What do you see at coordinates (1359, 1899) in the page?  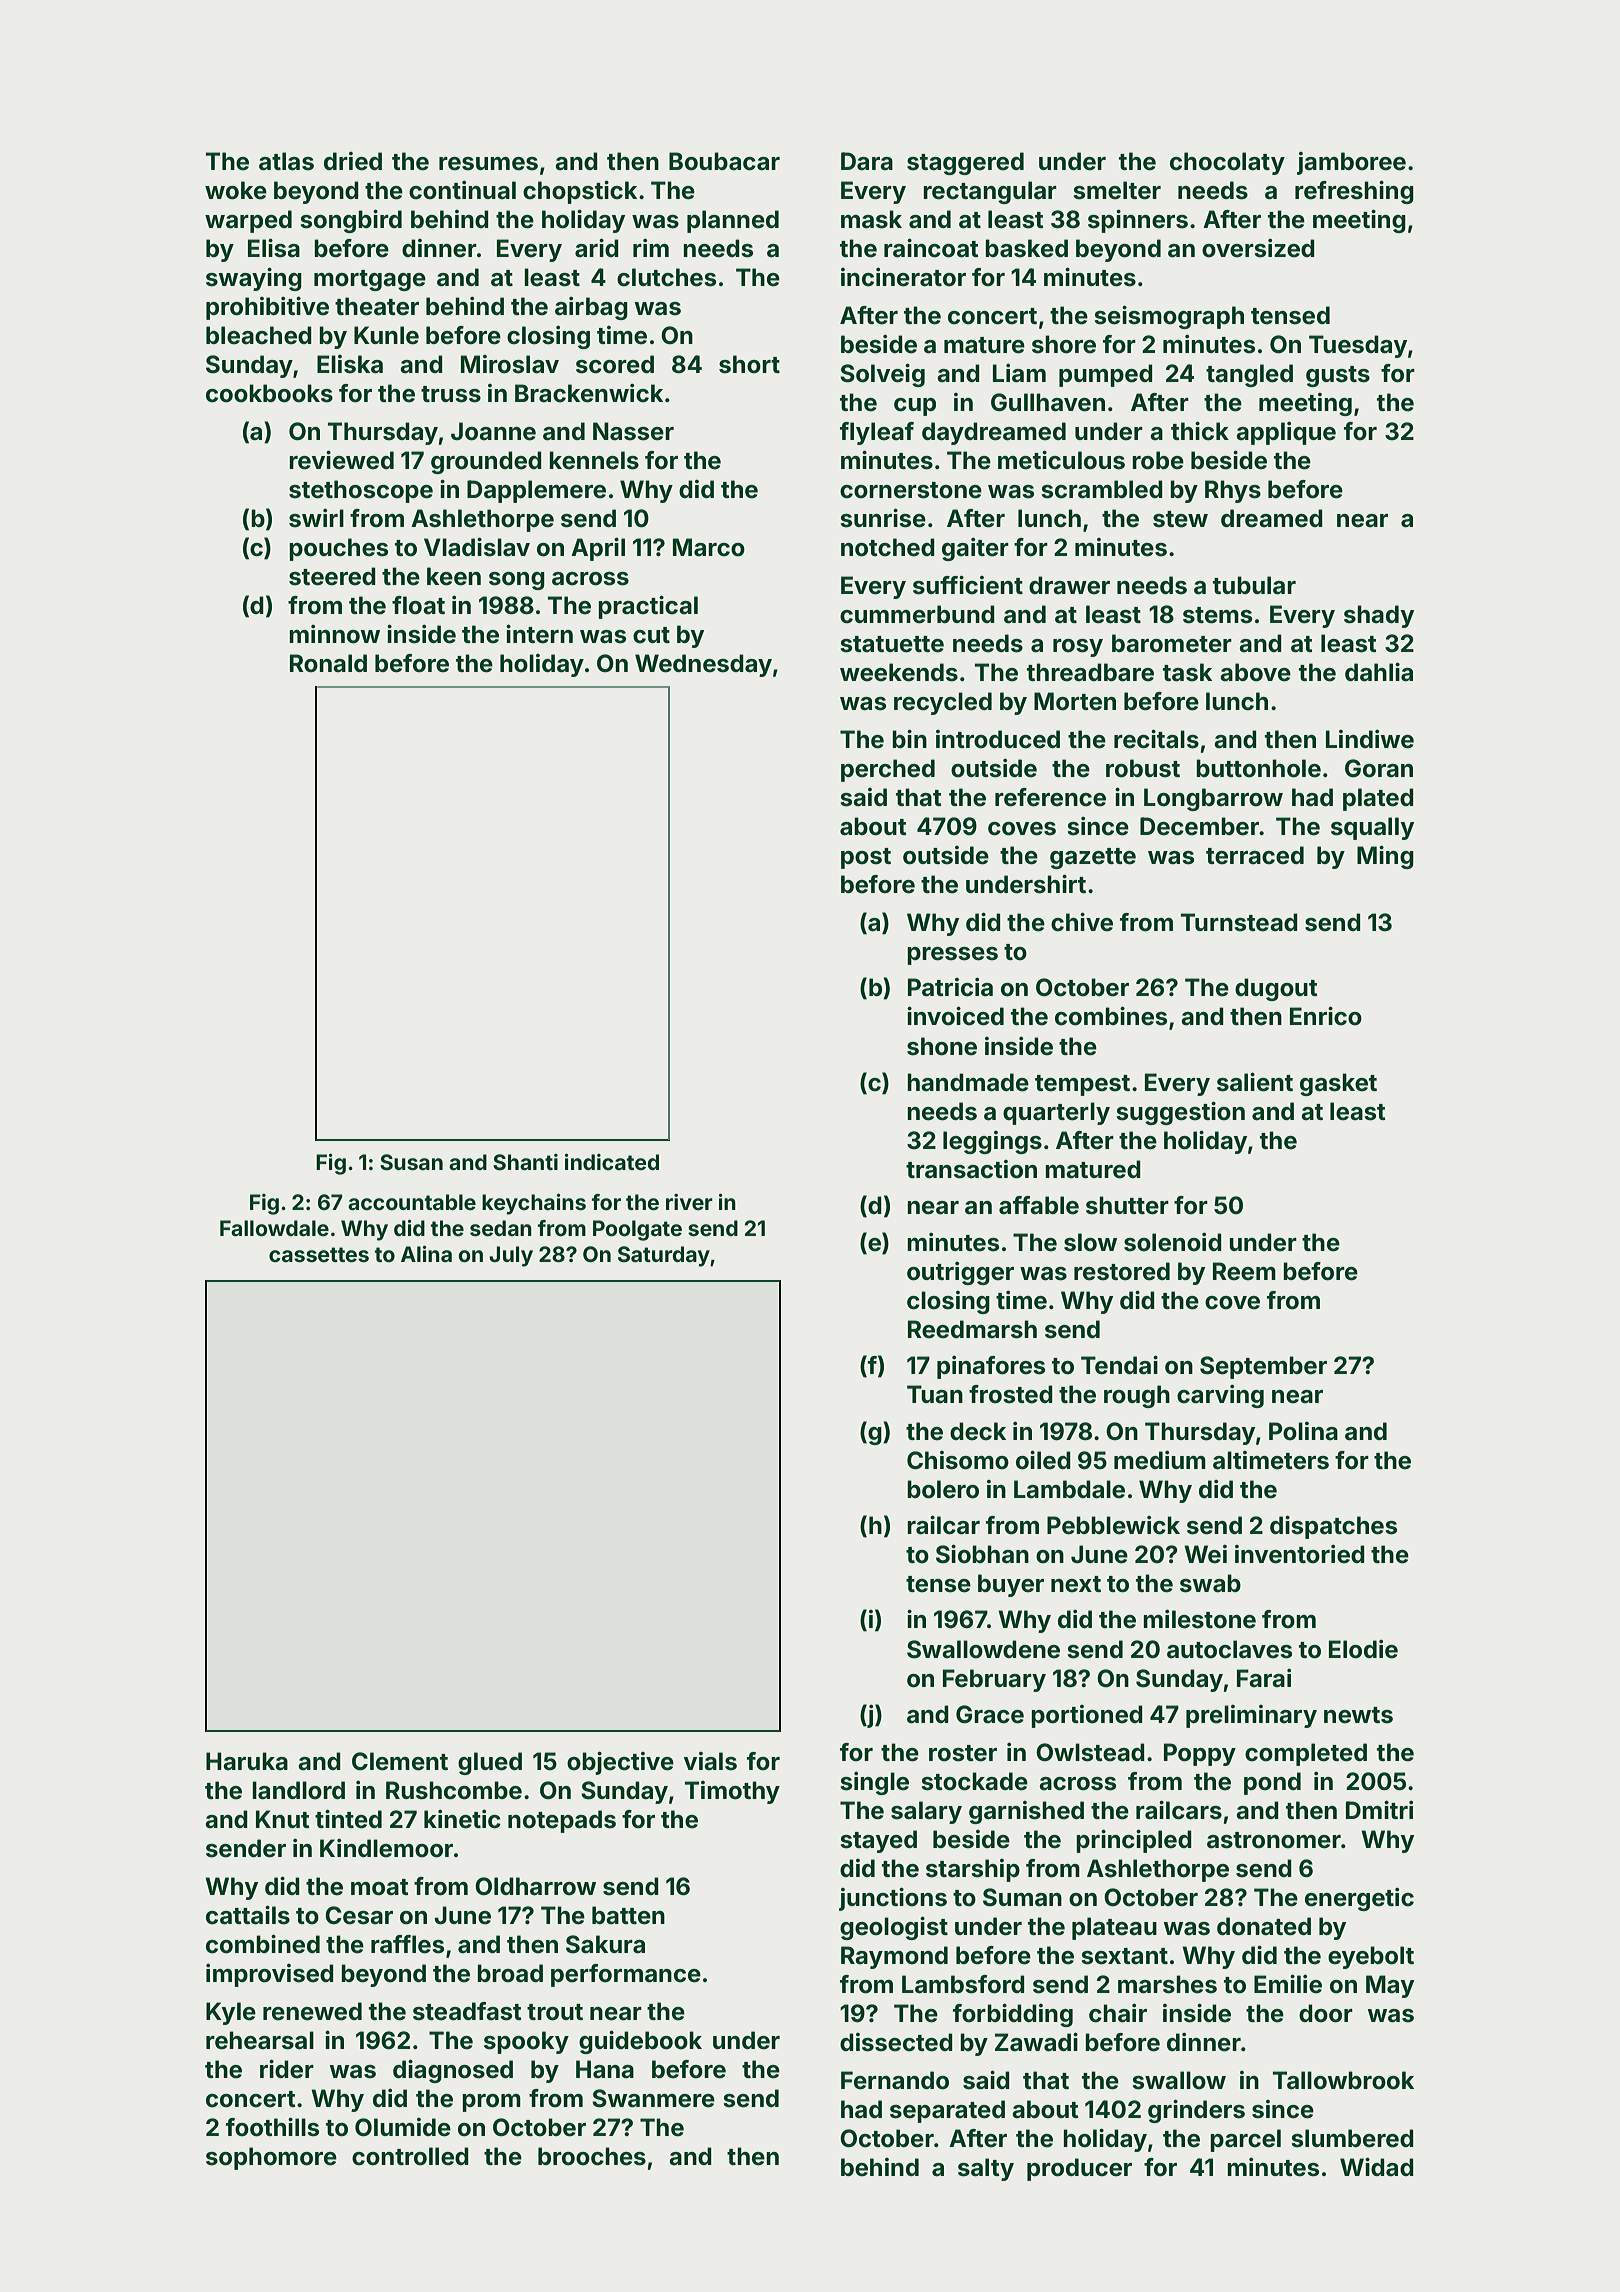 I see `energetic` at bounding box center [1359, 1899].
